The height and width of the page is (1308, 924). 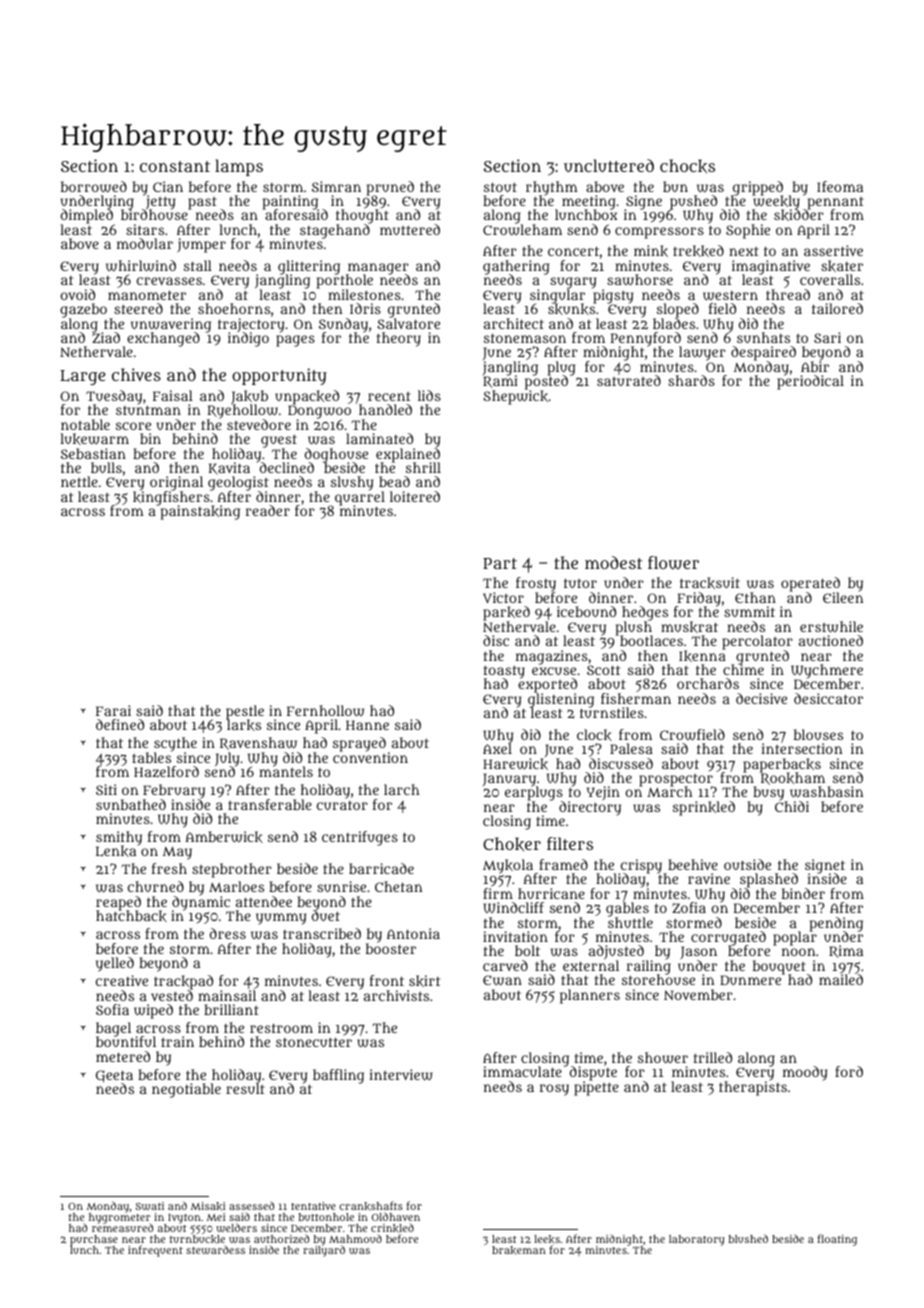 I want to click on desiccator, so click(x=828, y=698).
